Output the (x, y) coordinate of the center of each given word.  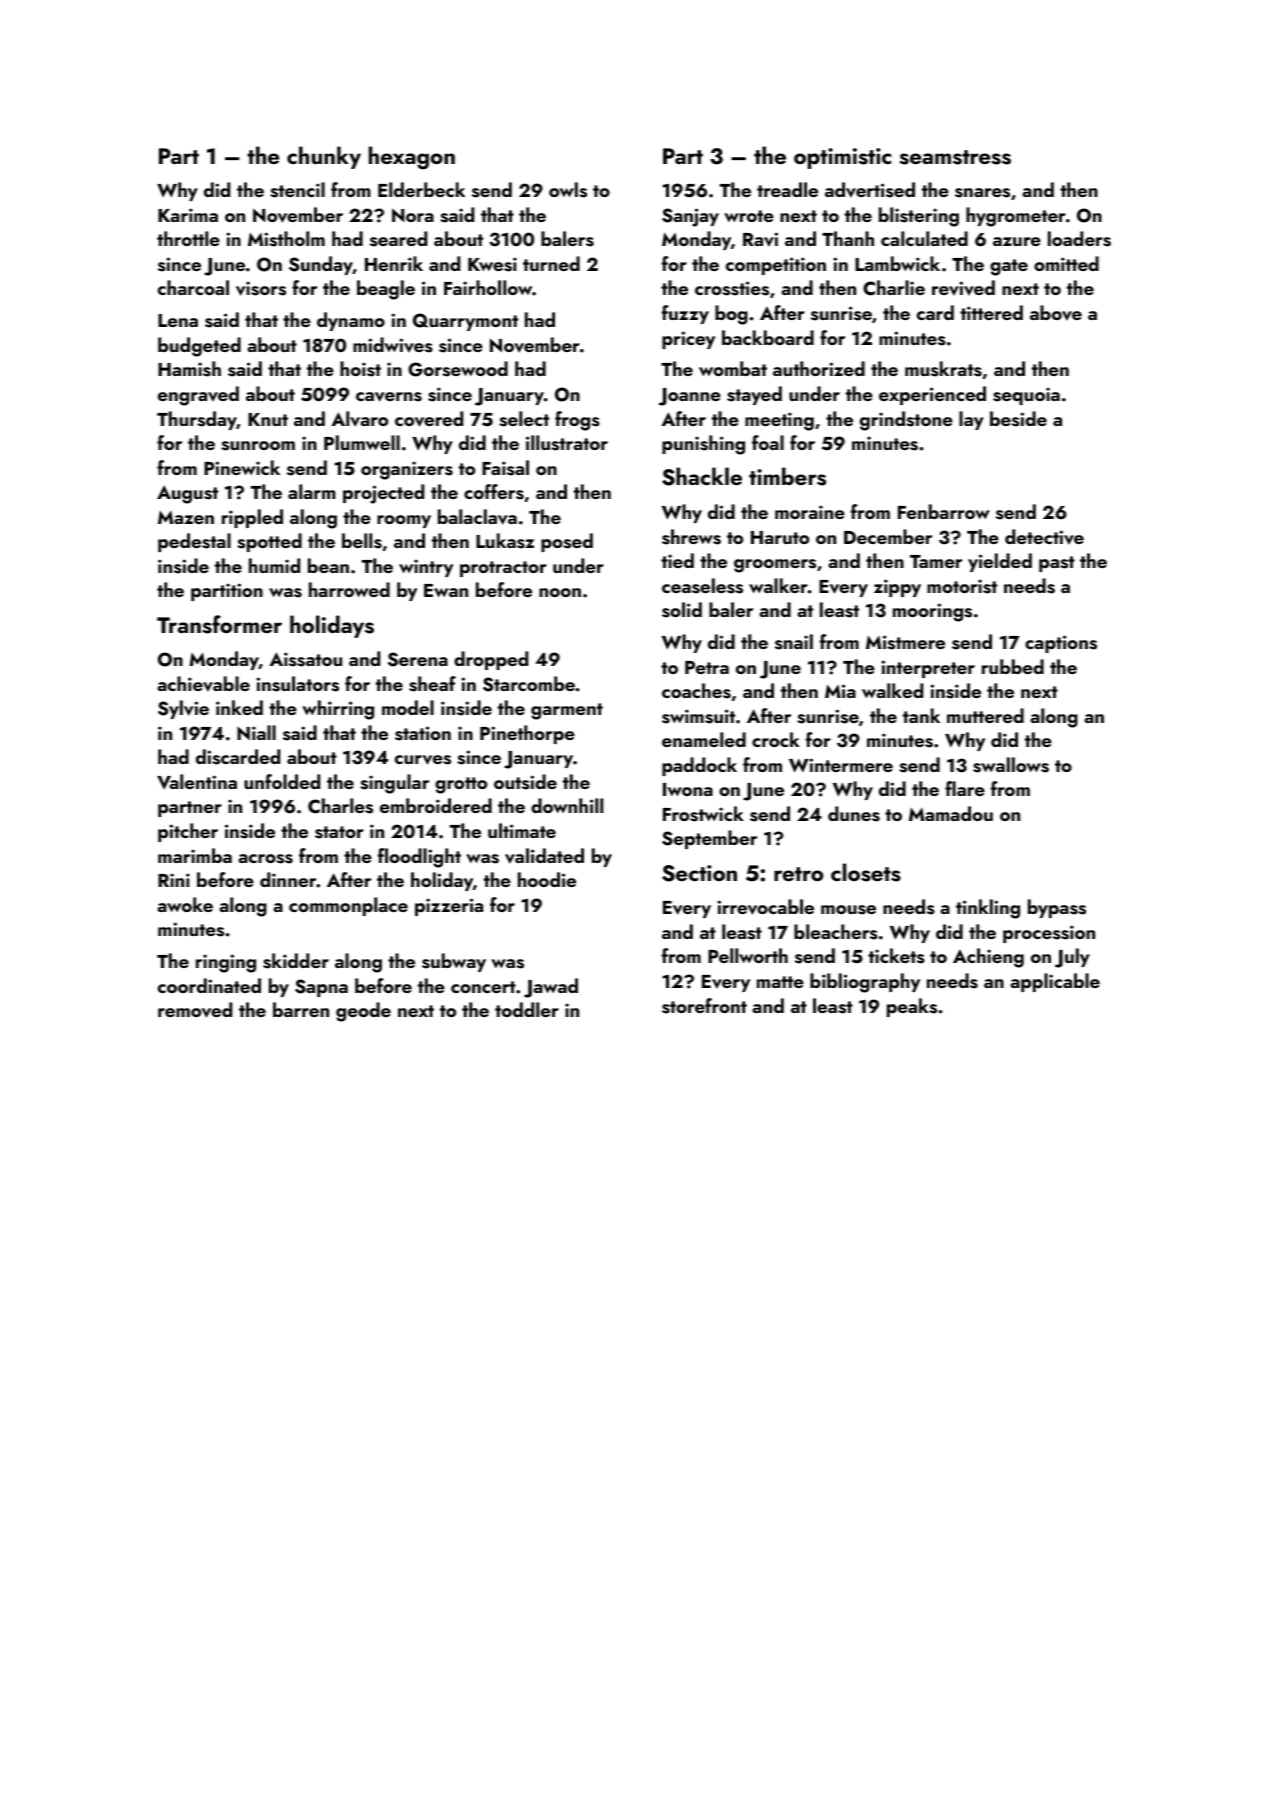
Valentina (197, 782)
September (709, 839)
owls (568, 190)
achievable (203, 684)
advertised (870, 190)
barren (301, 1009)
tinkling (988, 909)
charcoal (193, 287)
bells (362, 541)
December (888, 536)
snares (982, 193)
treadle (787, 189)
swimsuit (698, 716)
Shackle (702, 476)
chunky (324, 157)
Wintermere (841, 765)
